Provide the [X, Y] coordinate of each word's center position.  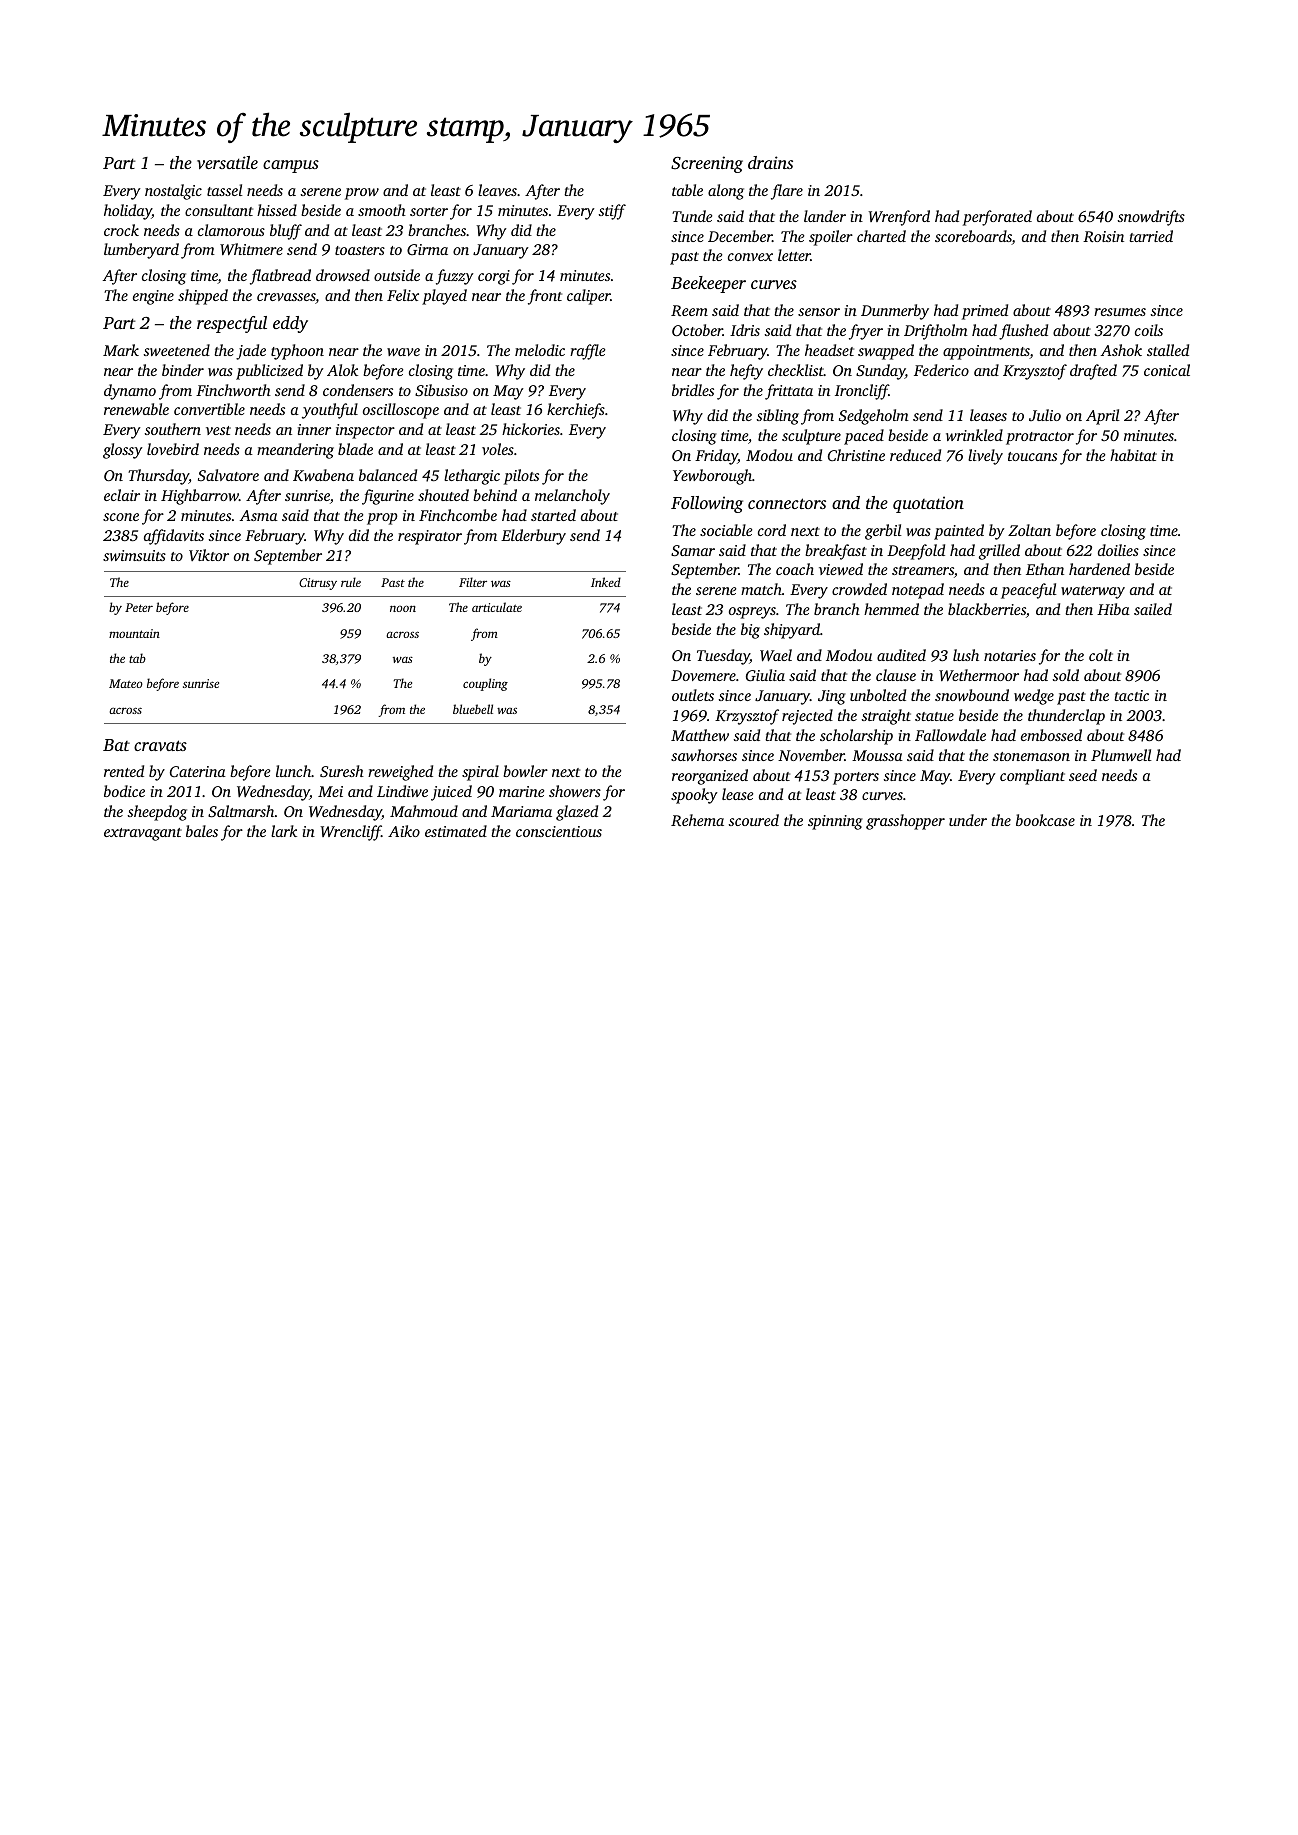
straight [886, 717]
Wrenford [899, 218]
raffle [587, 352]
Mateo [126, 683]
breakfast [836, 552]
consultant [219, 210]
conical [1167, 370]
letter [794, 255]
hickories [531, 429]
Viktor [209, 555]
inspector [365, 431]
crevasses [286, 298]
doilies [1118, 550]
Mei [330, 791]
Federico [941, 370]
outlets [693, 695]
